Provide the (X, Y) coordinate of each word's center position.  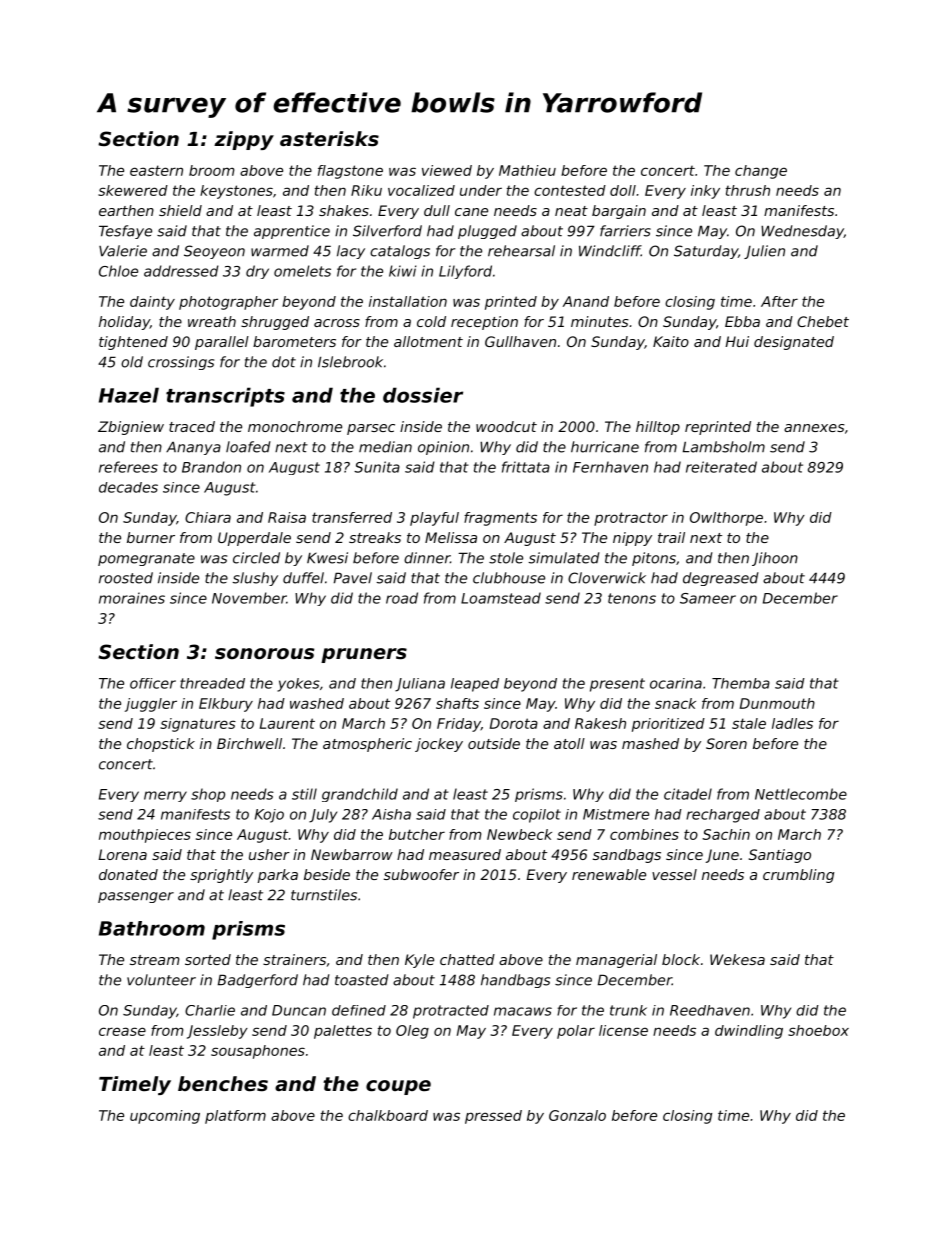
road (402, 598)
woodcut (506, 426)
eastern (156, 170)
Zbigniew (131, 428)
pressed (493, 1117)
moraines (132, 598)
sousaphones (258, 1052)
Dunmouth (777, 703)
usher (269, 854)
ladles (792, 723)
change (761, 172)
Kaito (671, 341)
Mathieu (527, 170)
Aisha (391, 814)
